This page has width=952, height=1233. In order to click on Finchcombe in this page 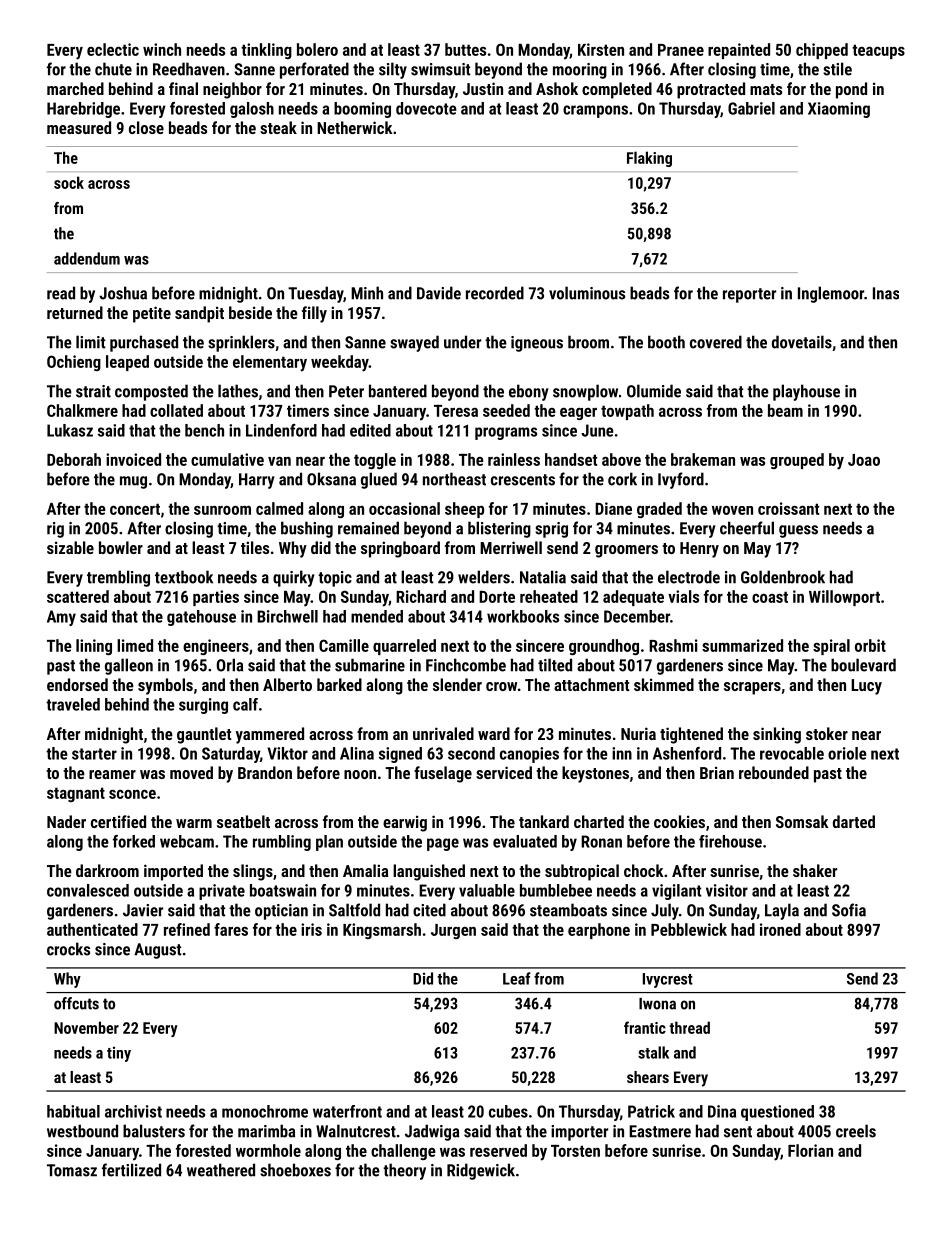, I will do `click(466, 665)`.
